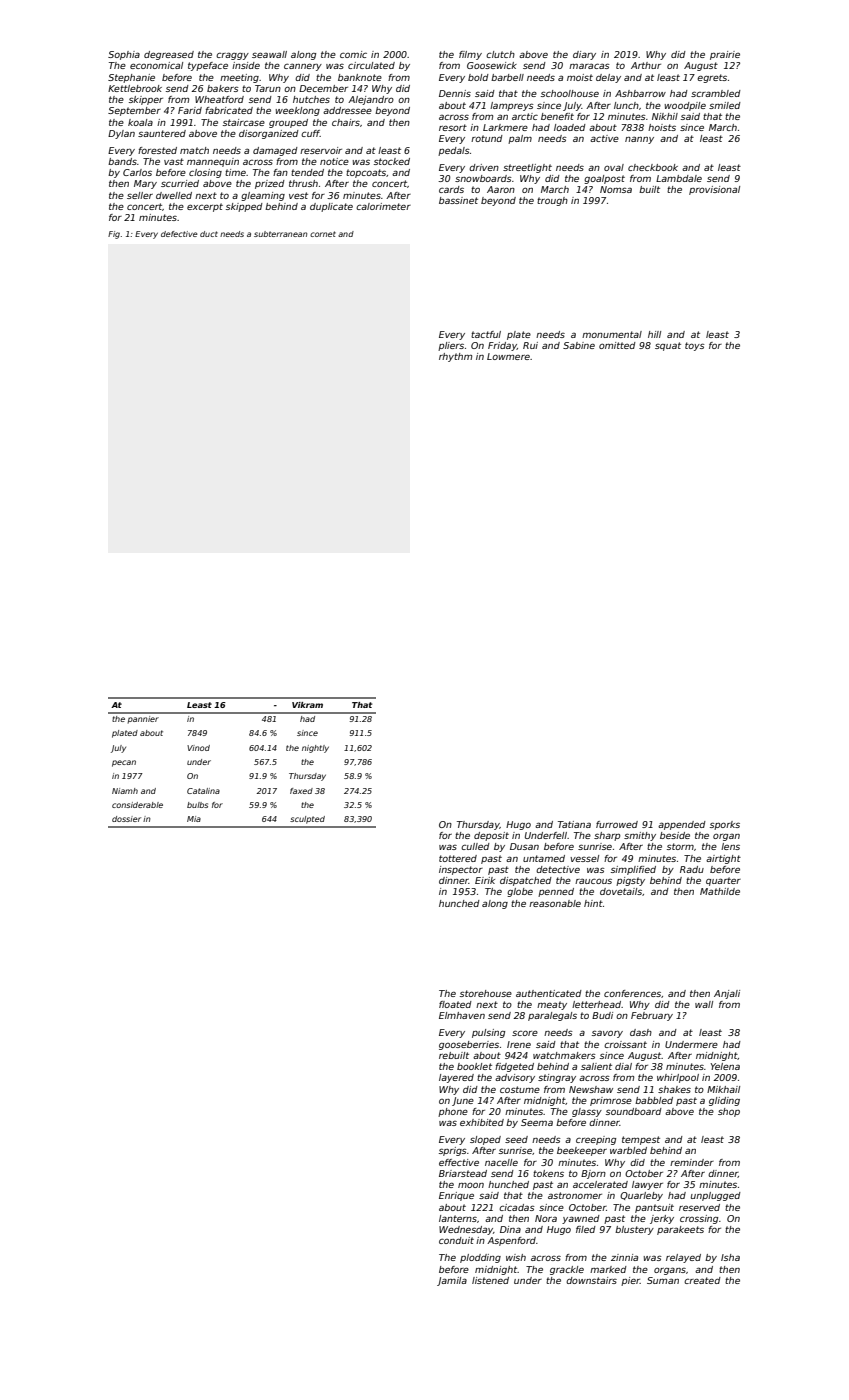 This screenshot has width=849, height=1400. Describe the element at coordinates (459, 1162) in the screenshot. I see `effective` at that location.
